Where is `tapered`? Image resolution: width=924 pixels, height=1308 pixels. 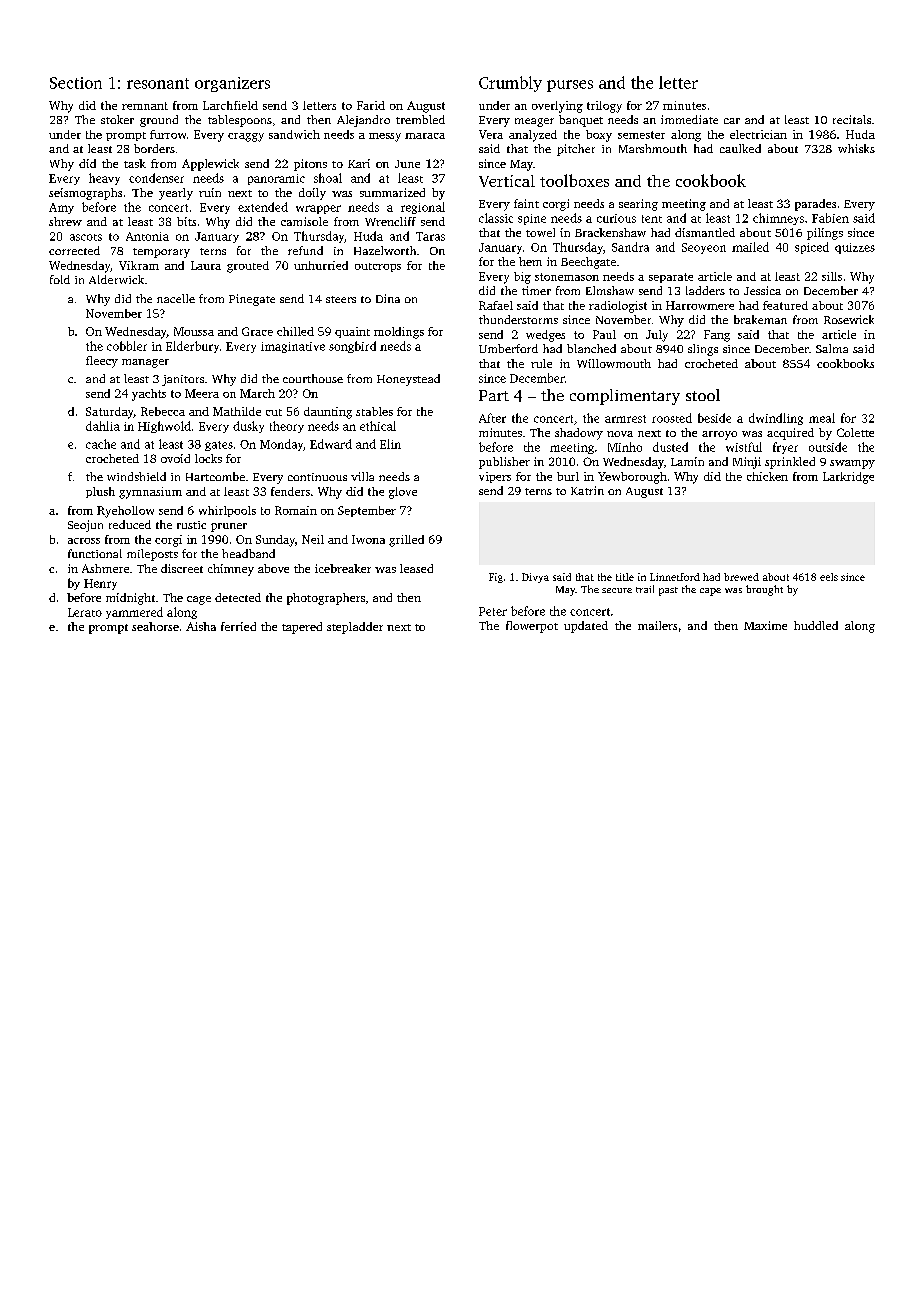
tapered is located at coordinates (302, 628).
